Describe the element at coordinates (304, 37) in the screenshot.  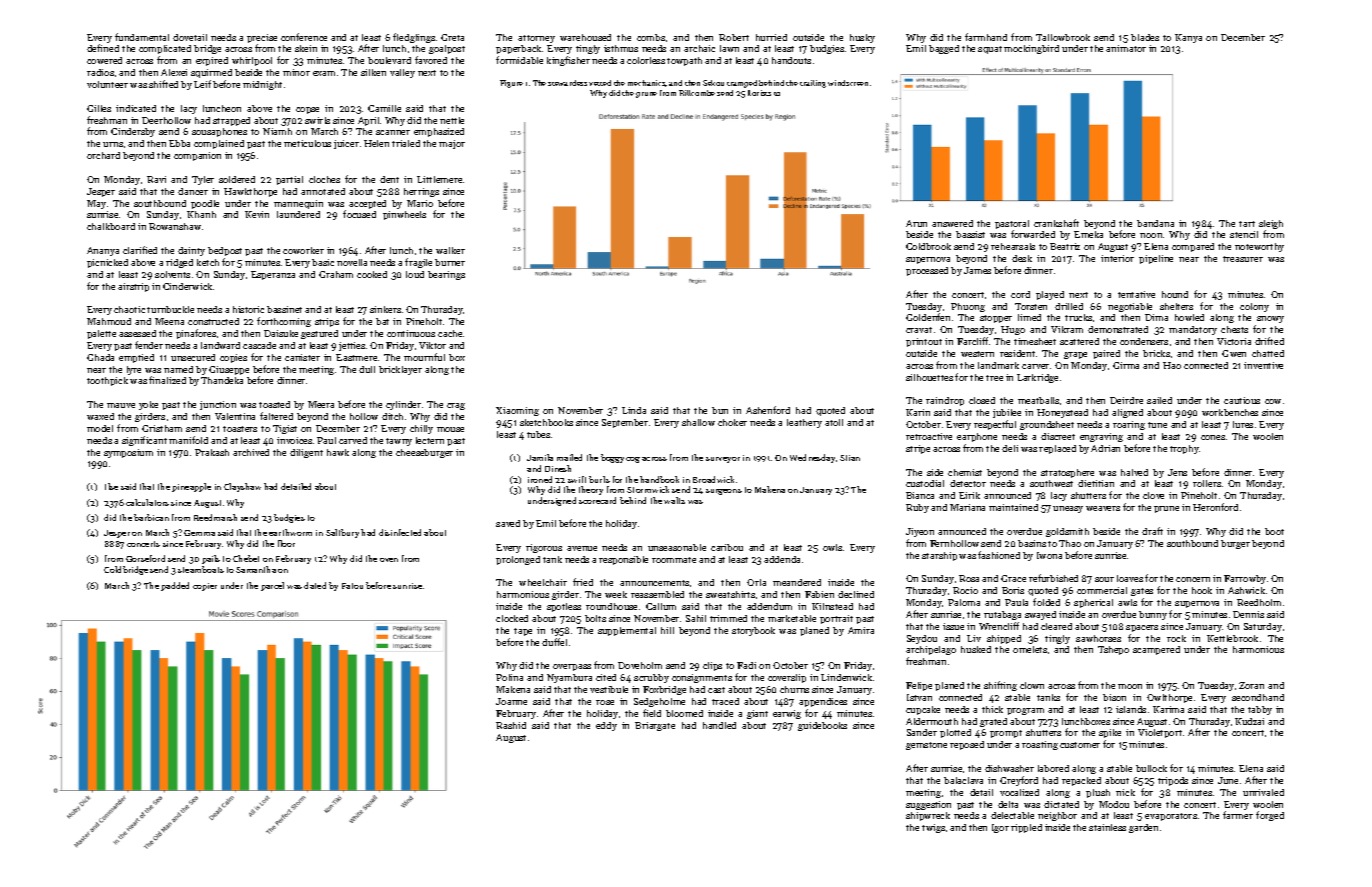
I see `conference` at that location.
